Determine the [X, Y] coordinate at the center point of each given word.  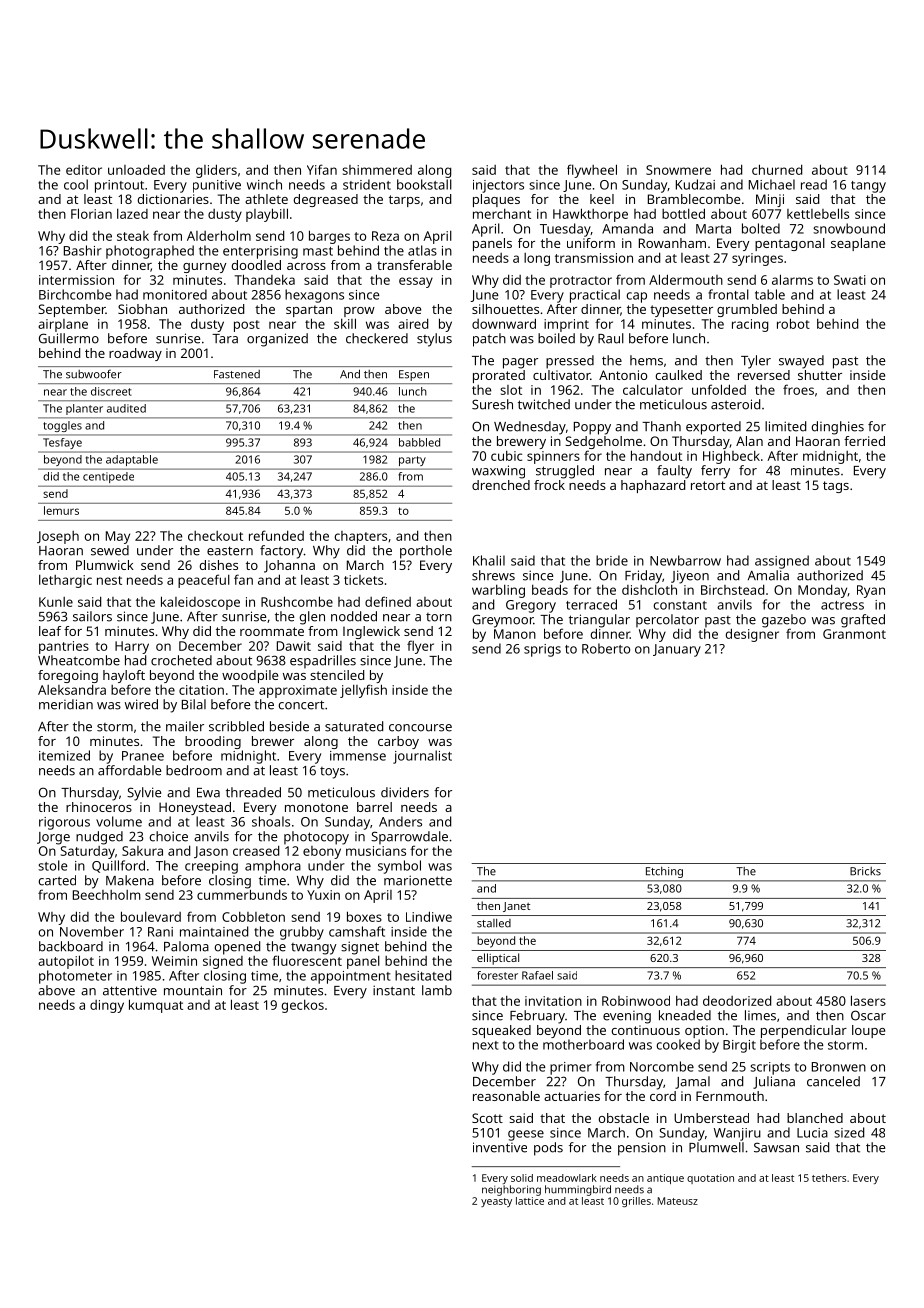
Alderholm [219, 235]
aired [413, 323]
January [677, 650]
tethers [829, 1178]
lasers [868, 1000]
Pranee [143, 756]
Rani [160, 932]
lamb [437, 990]
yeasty [496, 1202]
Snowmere [678, 170]
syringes [757, 259]
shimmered [377, 170]
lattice [530, 1201]
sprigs [542, 650]
